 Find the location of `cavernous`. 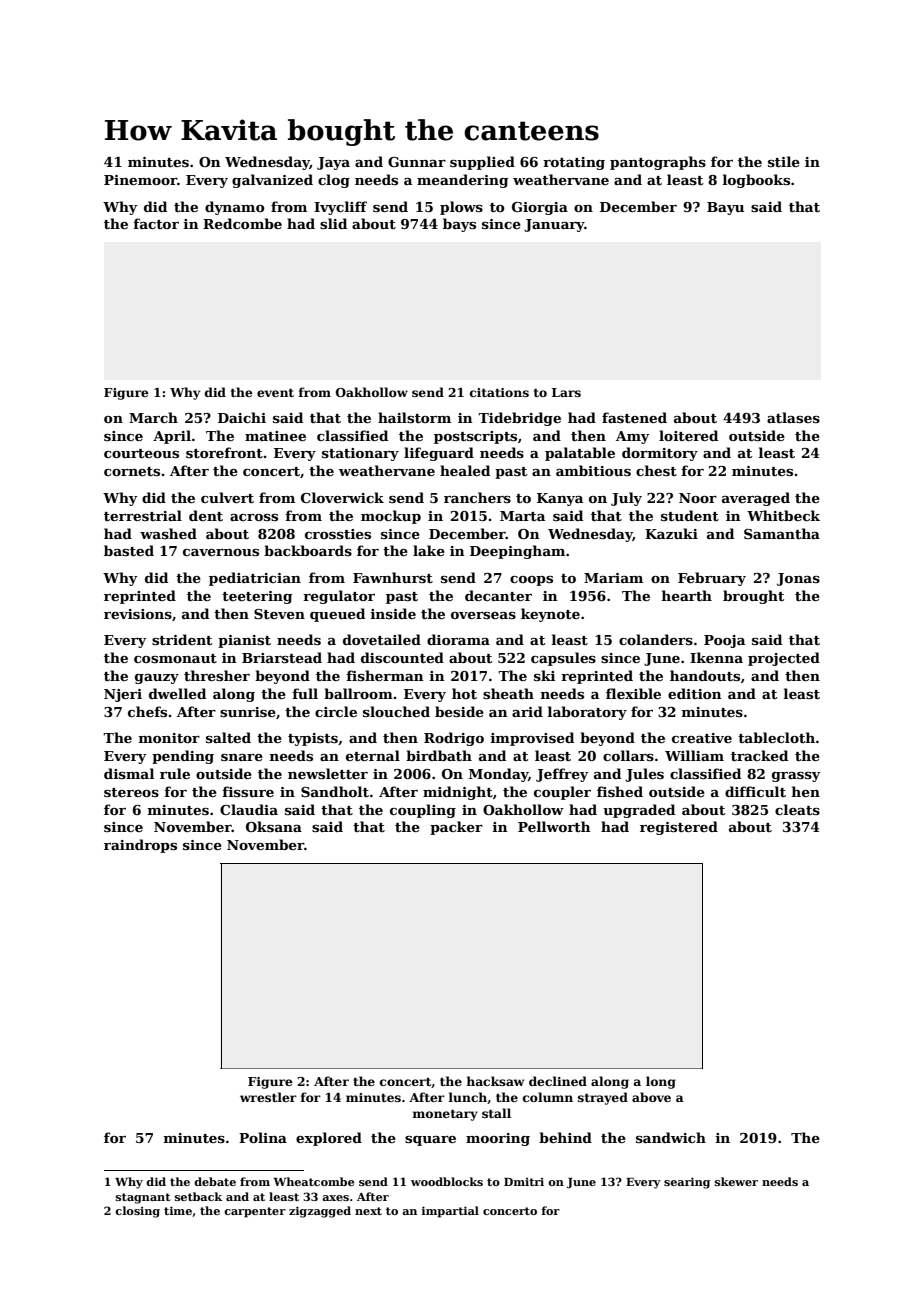

cavernous is located at coordinates (221, 552).
